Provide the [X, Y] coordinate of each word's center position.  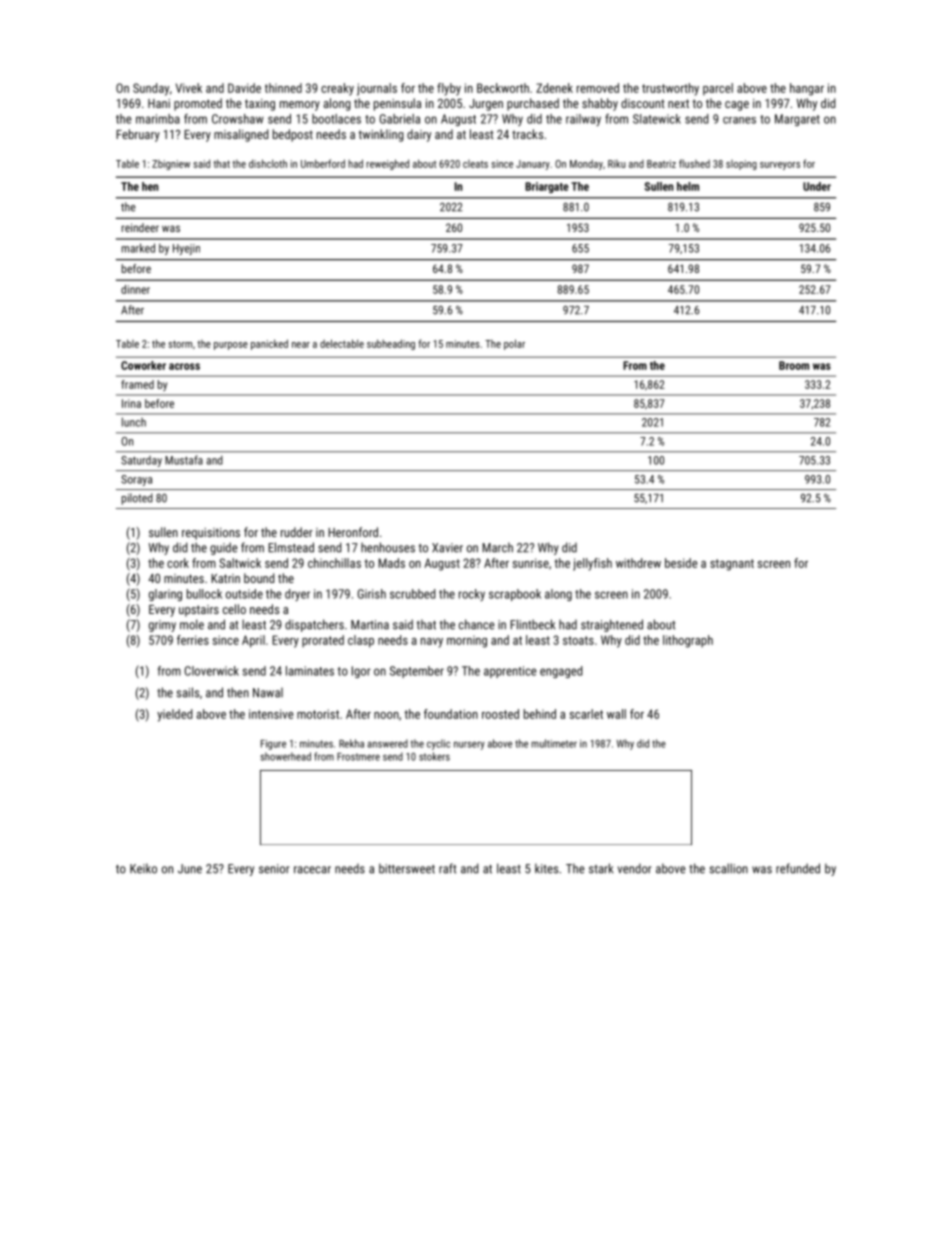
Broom [794, 365]
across [184, 366]
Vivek [189, 88]
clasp [361, 641]
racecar [312, 870]
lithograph [688, 641]
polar [514, 344]
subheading [391, 344]
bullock [204, 594]
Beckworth [503, 88]
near [301, 345]
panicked [269, 344]
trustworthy [670, 89]
